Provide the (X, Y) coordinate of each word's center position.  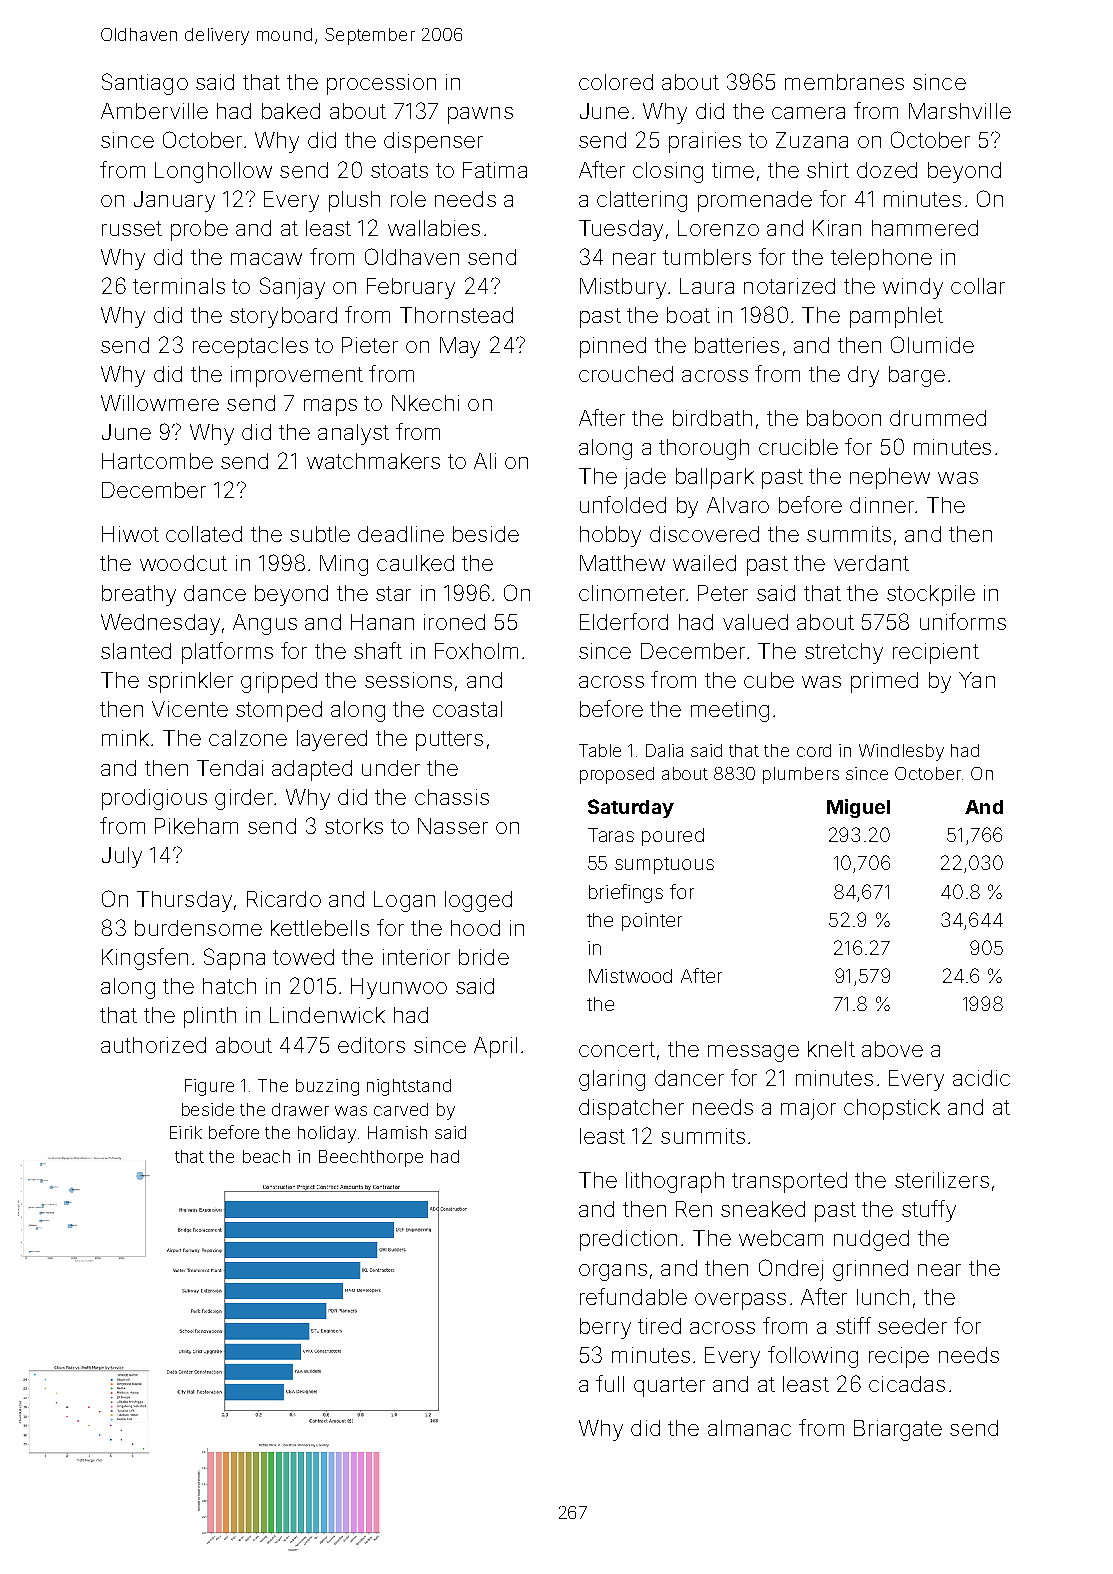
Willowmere (160, 403)
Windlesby (901, 752)
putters (449, 741)
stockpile (931, 595)
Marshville (960, 111)
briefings (626, 893)
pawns (480, 115)
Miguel (858, 808)
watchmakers (373, 461)
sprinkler (190, 682)
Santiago (145, 84)
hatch (229, 986)
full (610, 1383)
